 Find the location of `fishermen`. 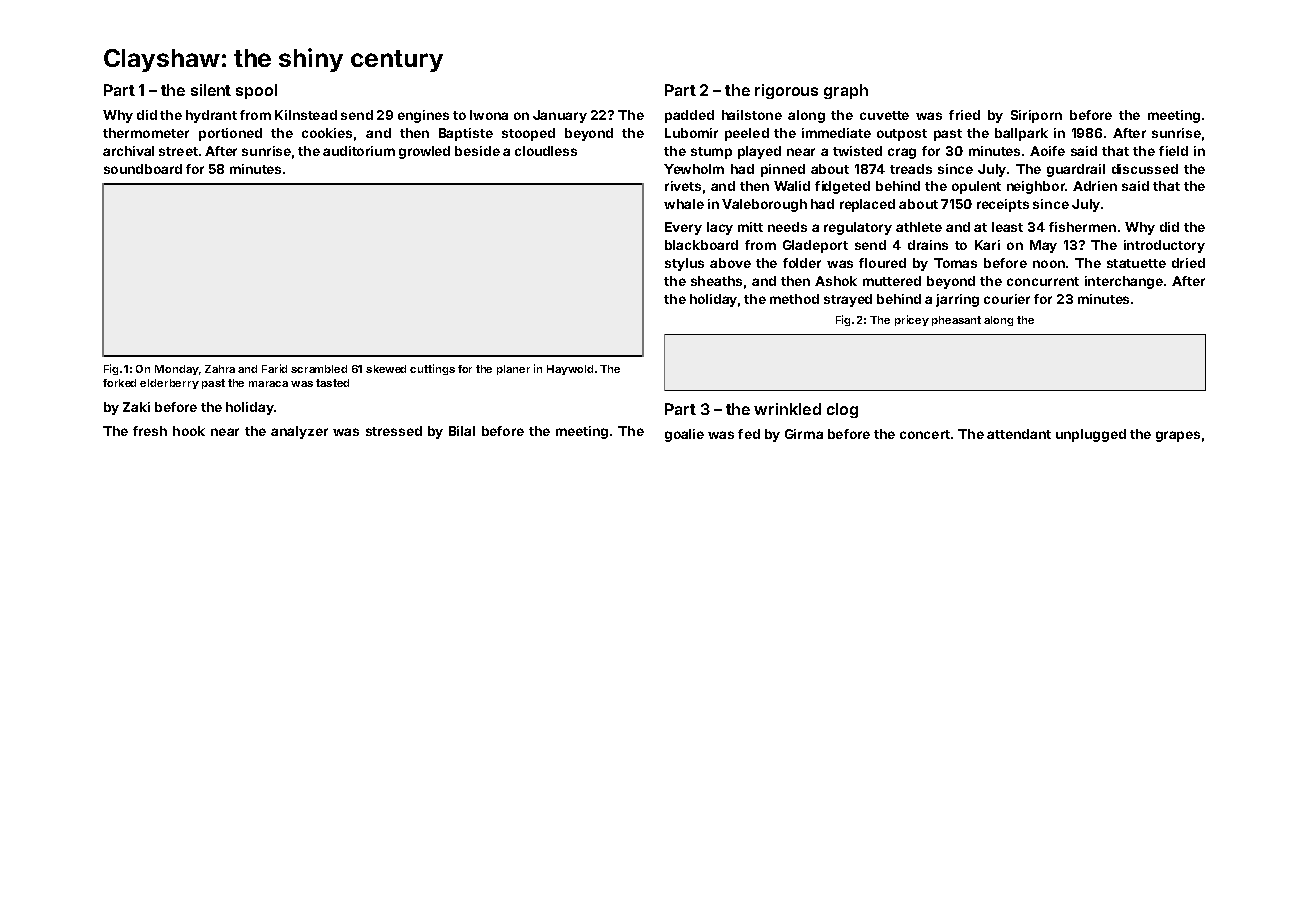

fishermen is located at coordinates (1082, 227).
